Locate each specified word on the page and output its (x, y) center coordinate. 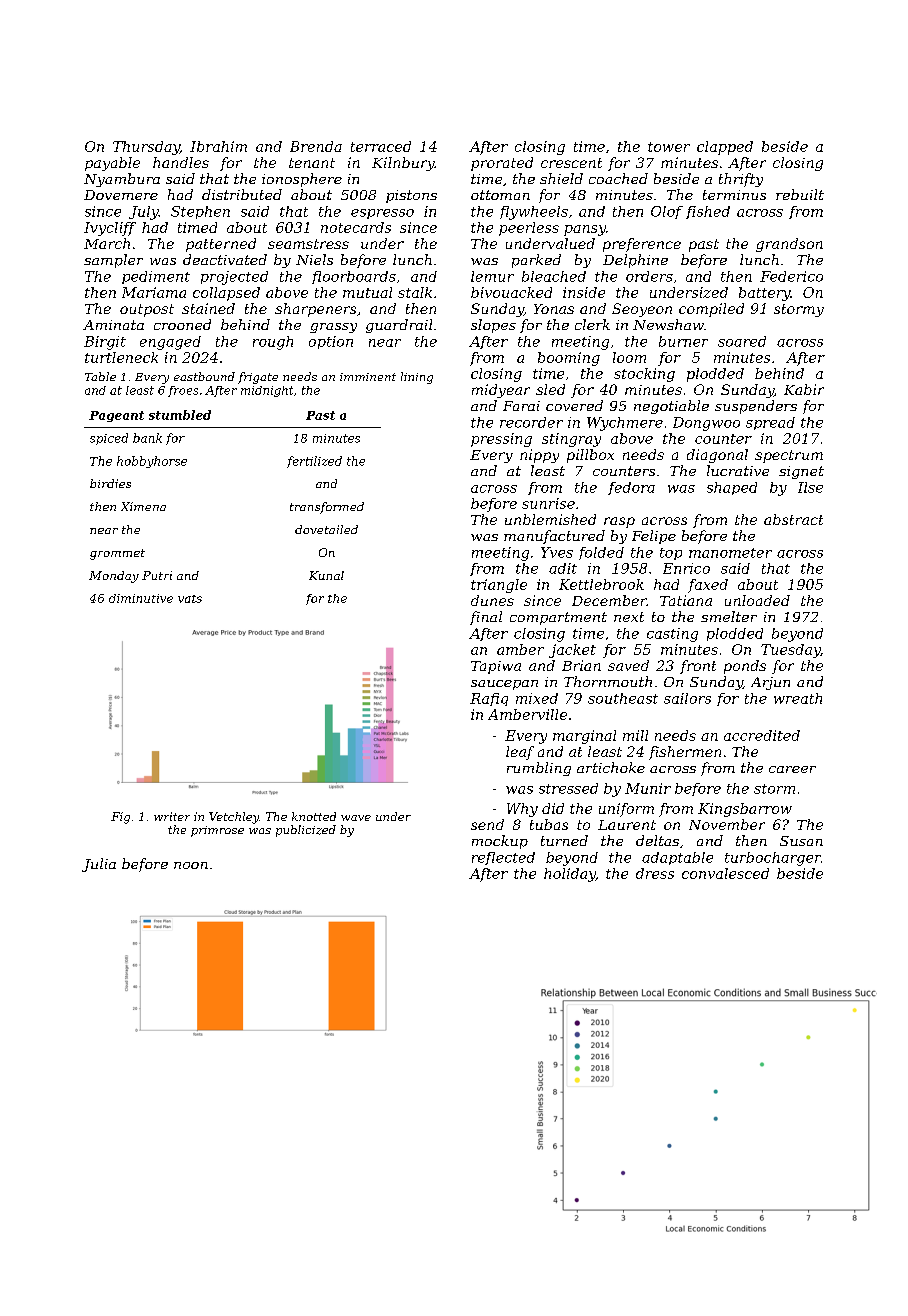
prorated (502, 164)
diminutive (141, 598)
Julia (99, 865)
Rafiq (489, 699)
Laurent (627, 825)
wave (356, 818)
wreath (798, 698)
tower (669, 147)
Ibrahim (218, 146)
